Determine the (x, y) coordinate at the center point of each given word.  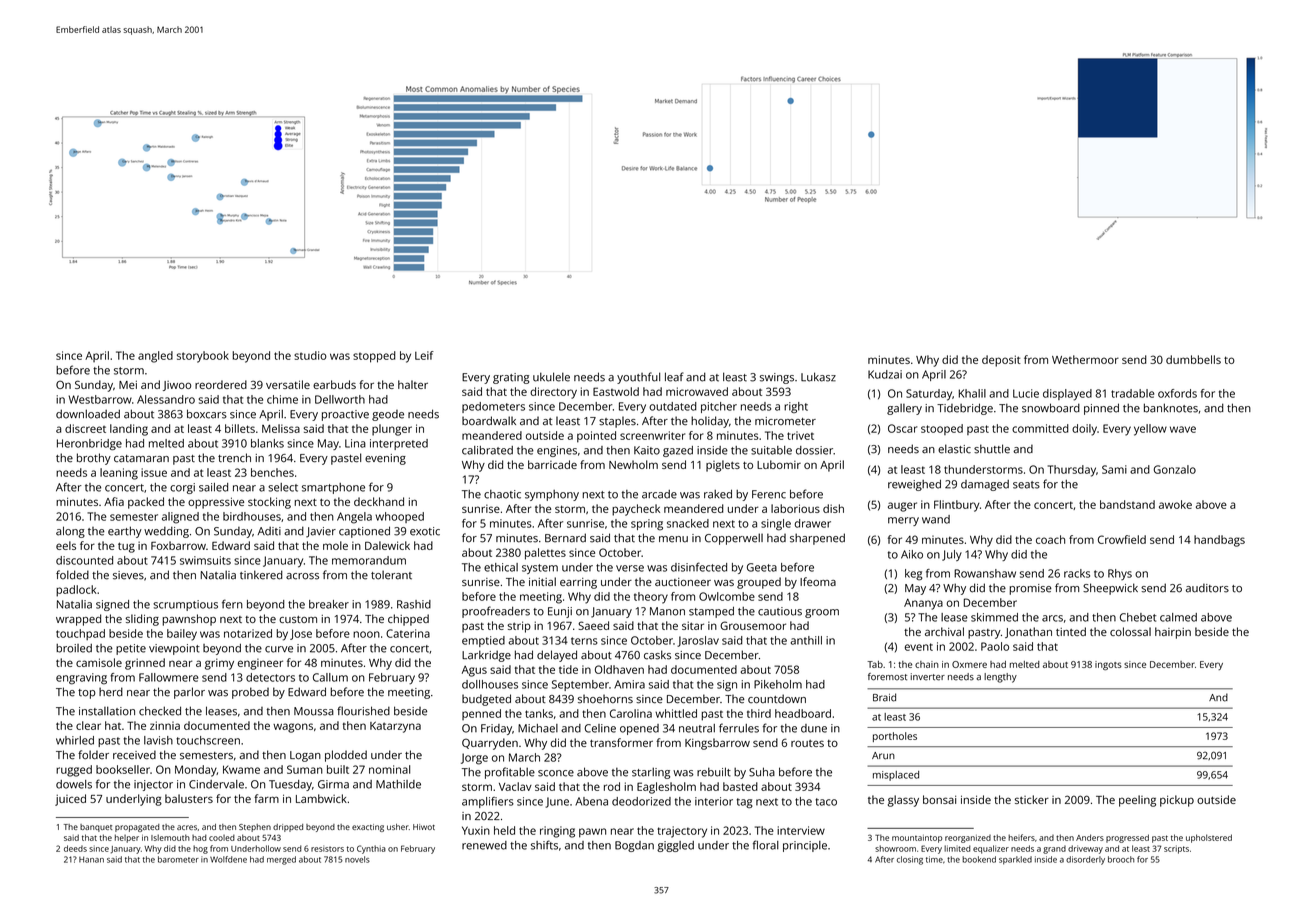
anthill (806, 640)
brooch (1121, 859)
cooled (222, 837)
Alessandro (166, 399)
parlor (189, 693)
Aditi (269, 531)
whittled (676, 713)
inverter (928, 677)
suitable (771, 450)
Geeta (762, 567)
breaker (329, 604)
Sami (1114, 469)
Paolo (995, 646)
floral (766, 845)
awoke (1175, 504)
